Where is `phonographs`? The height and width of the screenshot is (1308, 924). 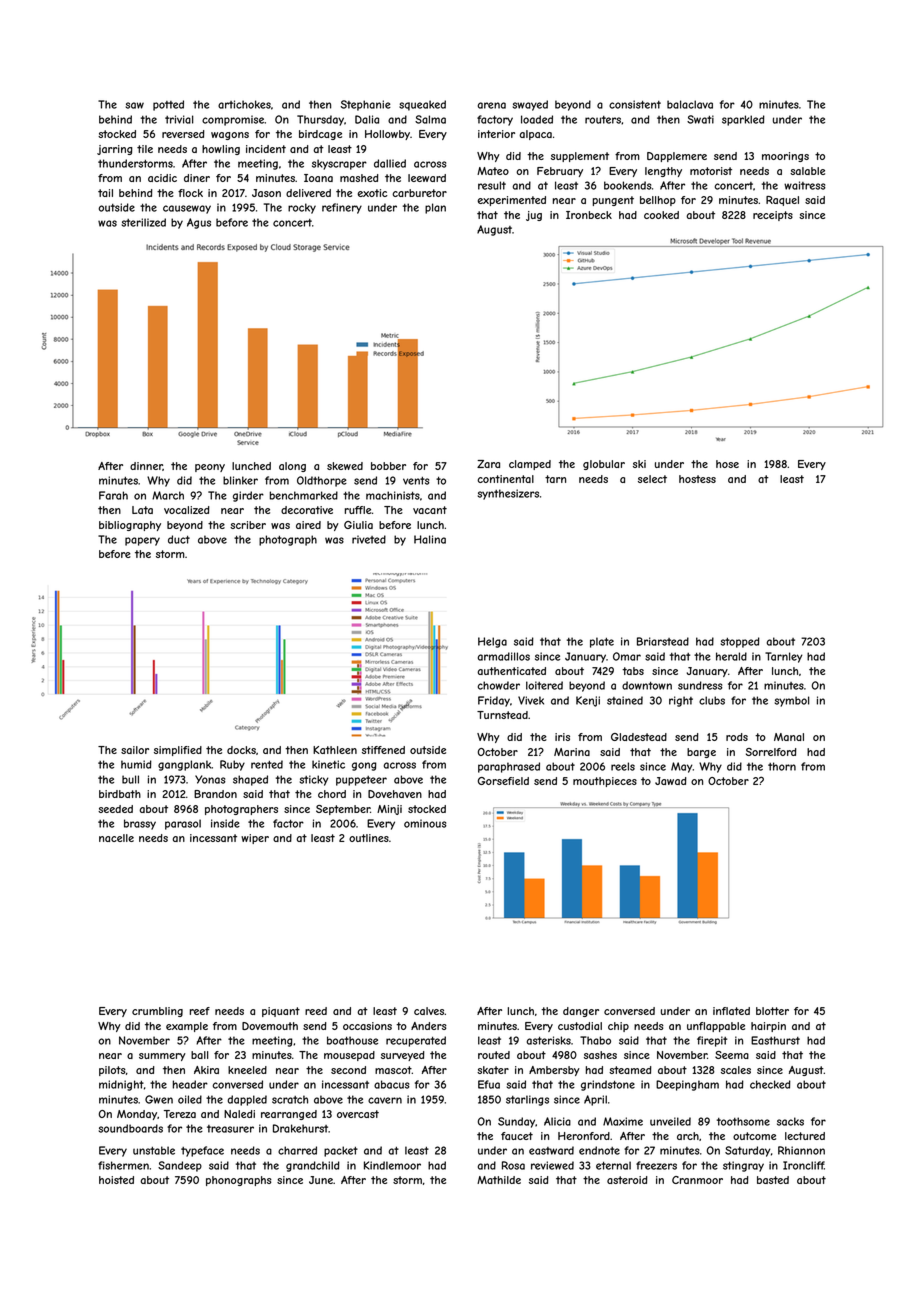 phonographs is located at coordinates (239, 1181).
